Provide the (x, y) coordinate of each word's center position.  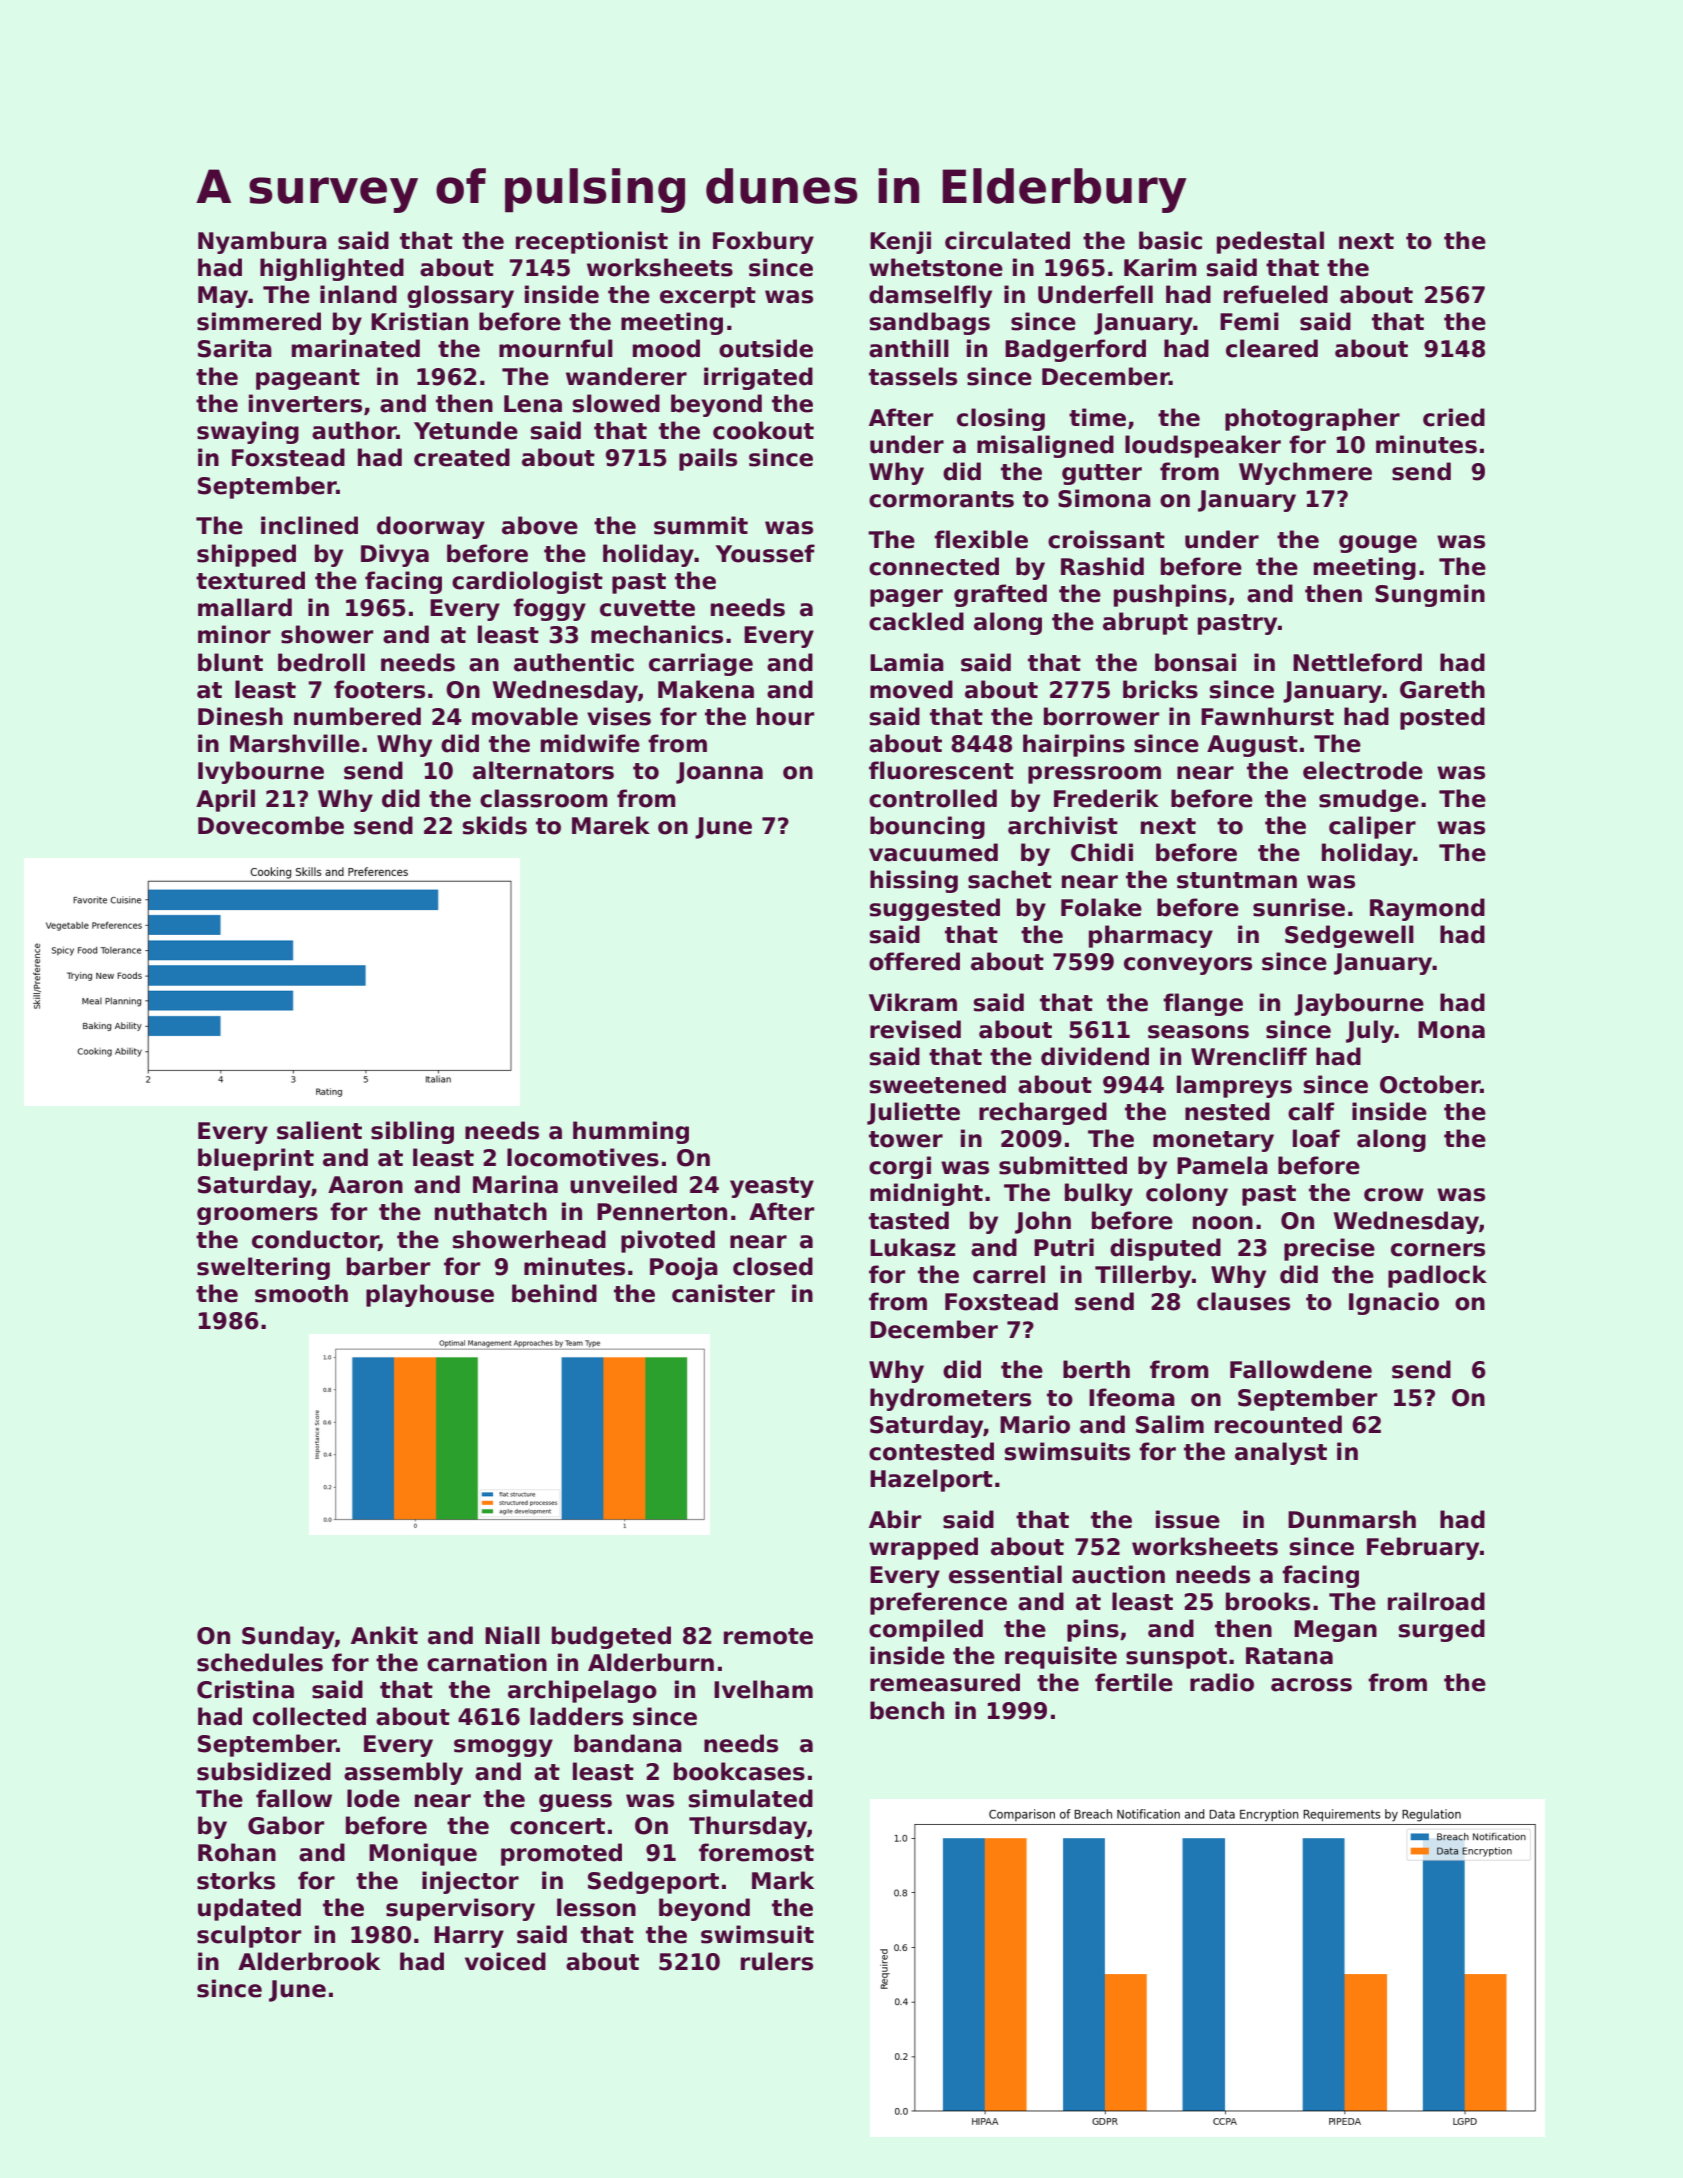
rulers (777, 1961)
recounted (1278, 1424)
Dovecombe (271, 825)
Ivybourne (261, 772)
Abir (895, 1519)
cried (1454, 417)
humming (631, 1132)
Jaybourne (1359, 1004)
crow (1394, 1195)
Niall (512, 1635)
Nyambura (262, 242)
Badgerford (1075, 350)
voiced (505, 1961)
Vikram (913, 1002)
